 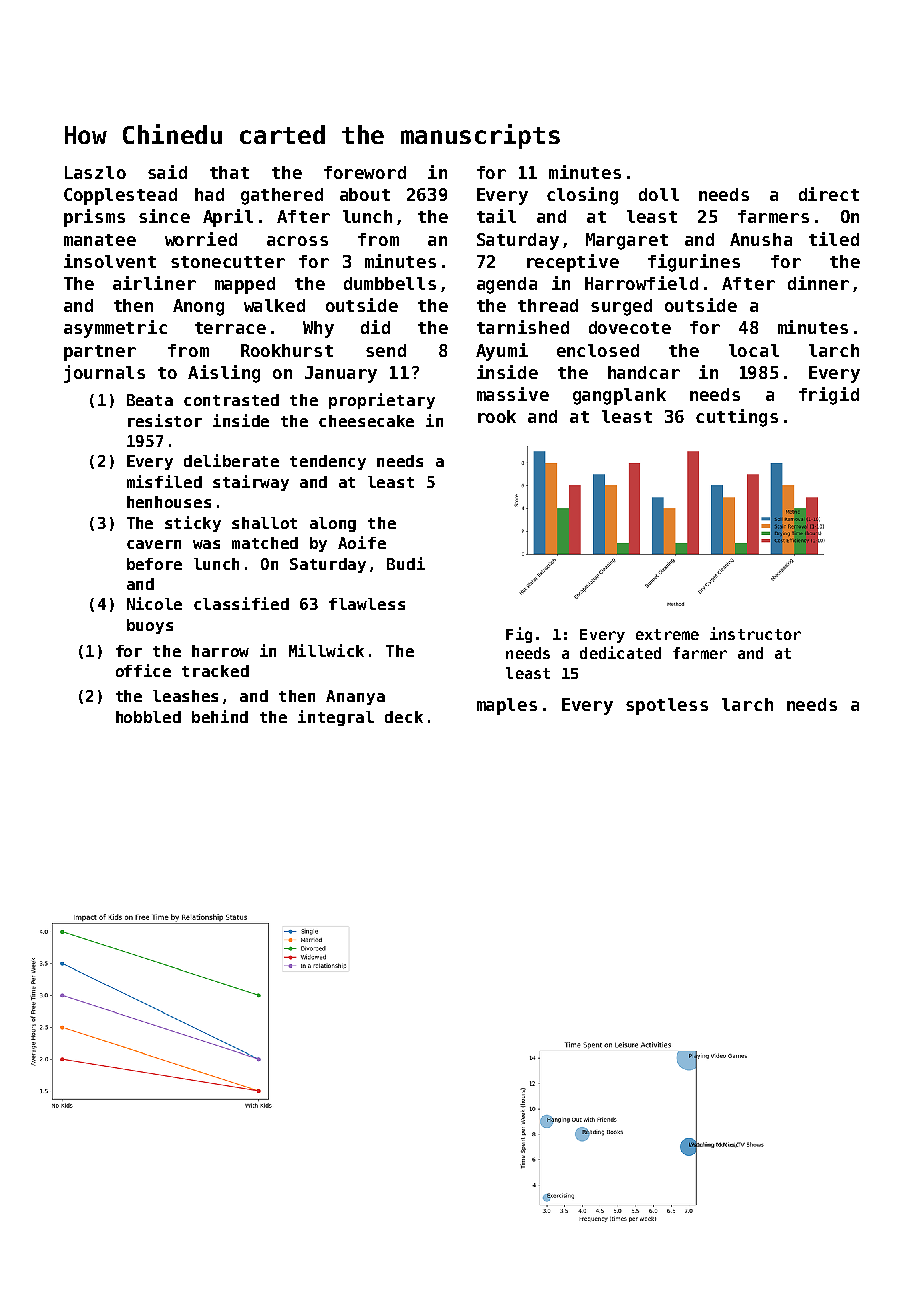 I want to click on tendency, so click(x=328, y=462).
